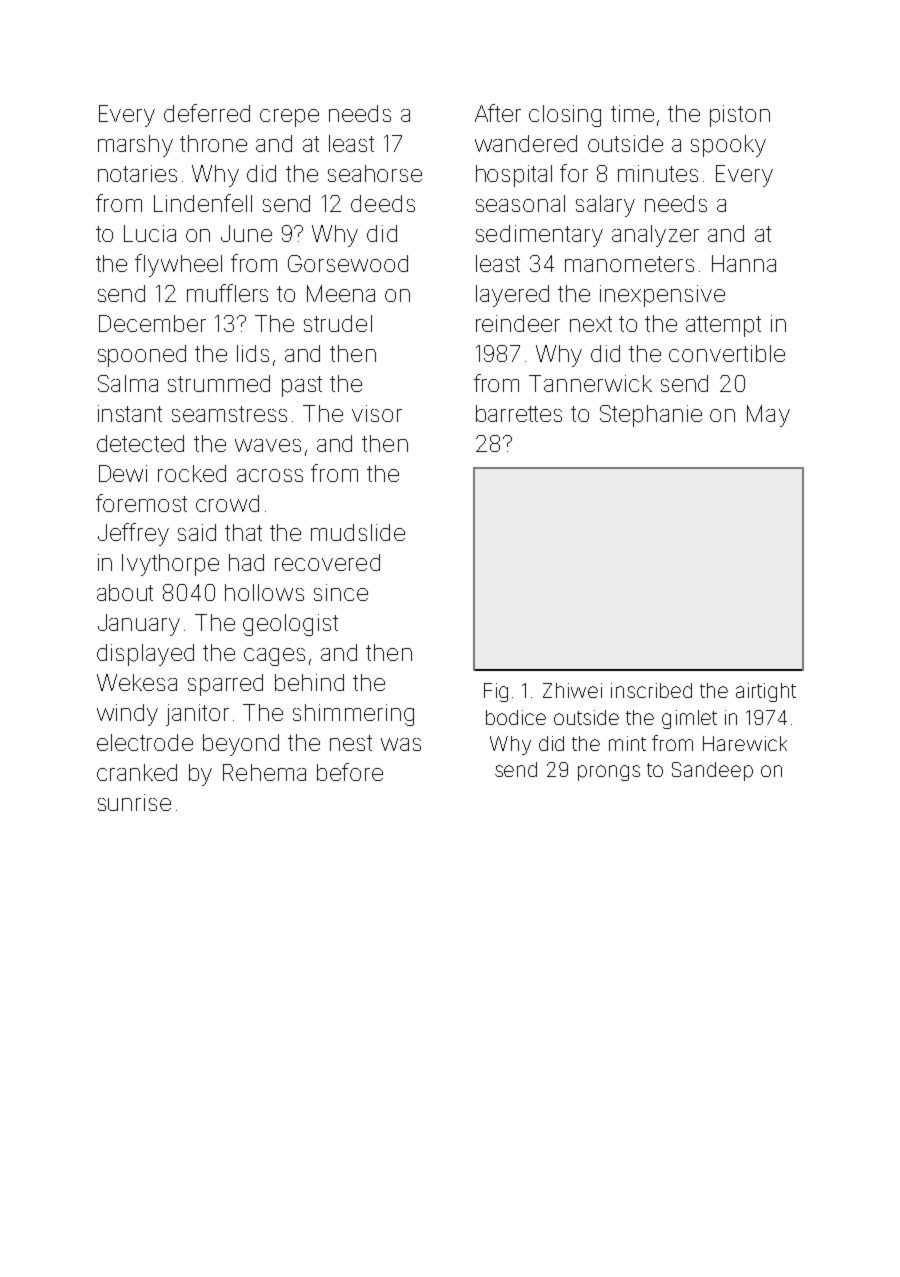 This screenshot has width=900, height=1277. What do you see at coordinates (130, 413) in the screenshot?
I see `instant` at bounding box center [130, 413].
